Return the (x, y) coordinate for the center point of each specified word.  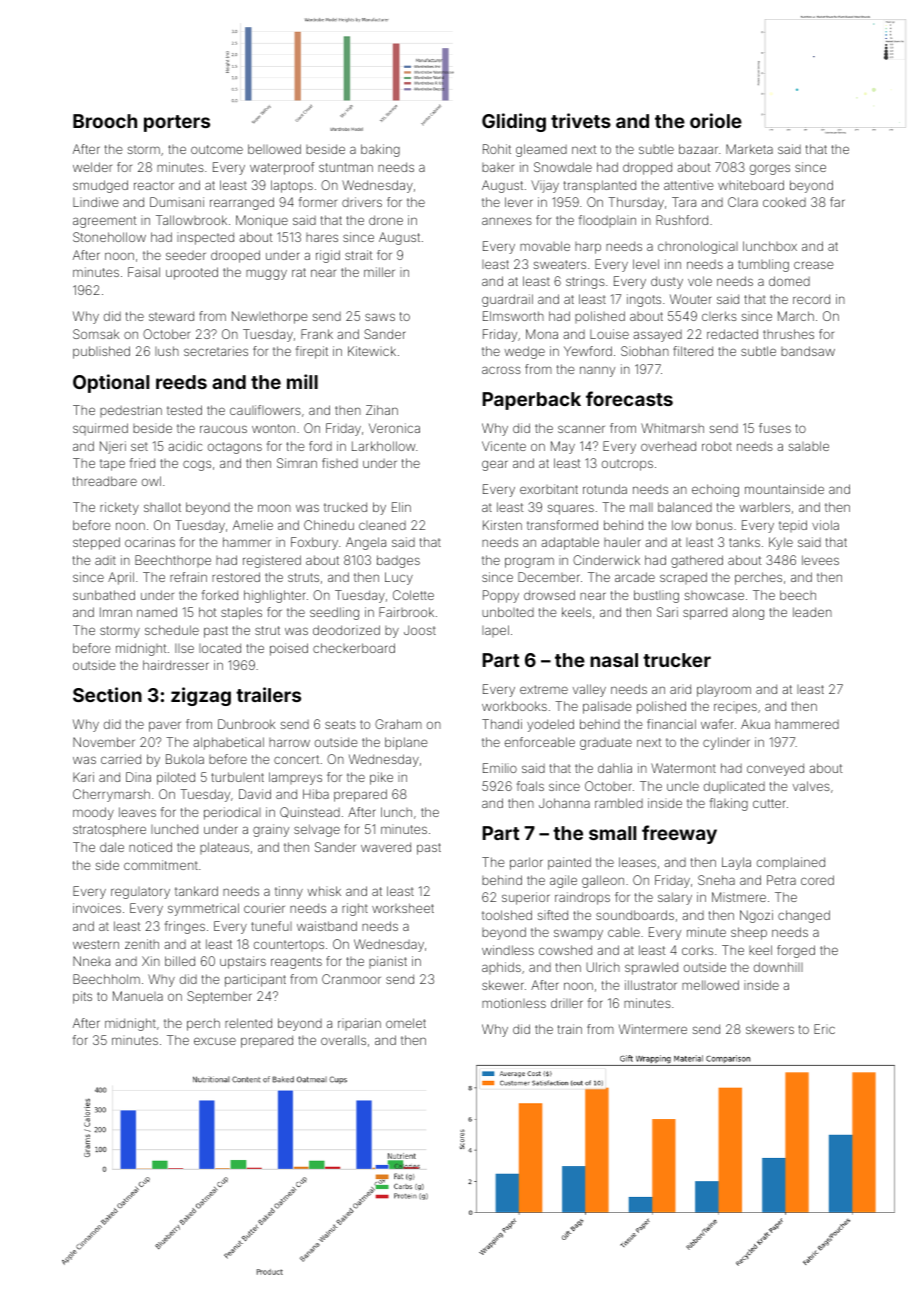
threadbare (105, 481)
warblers (765, 507)
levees (820, 560)
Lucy (399, 578)
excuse (215, 1041)
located (220, 648)
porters (177, 123)
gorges (770, 169)
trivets (581, 120)
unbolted (508, 612)
